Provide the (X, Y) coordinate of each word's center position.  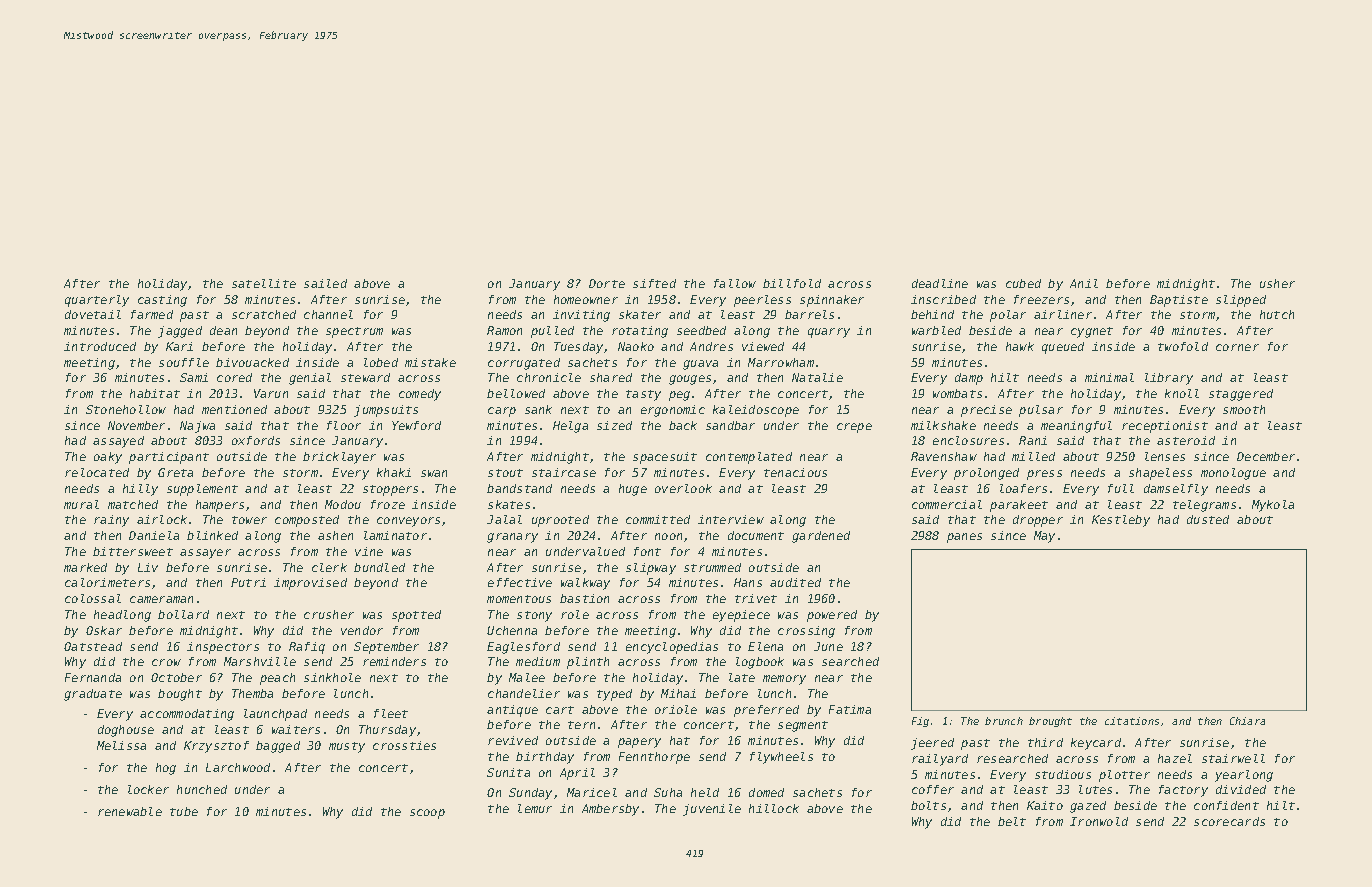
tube (184, 811)
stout (505, 473)
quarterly (97, 301)
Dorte (607, 283)
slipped (1241, 301)
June (828, 646)
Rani (1033, 440)
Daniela (154, 535)
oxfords (256, 440)
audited (795, 582)
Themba (252, 693)
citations (1132, 721)
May (1044, 537)
